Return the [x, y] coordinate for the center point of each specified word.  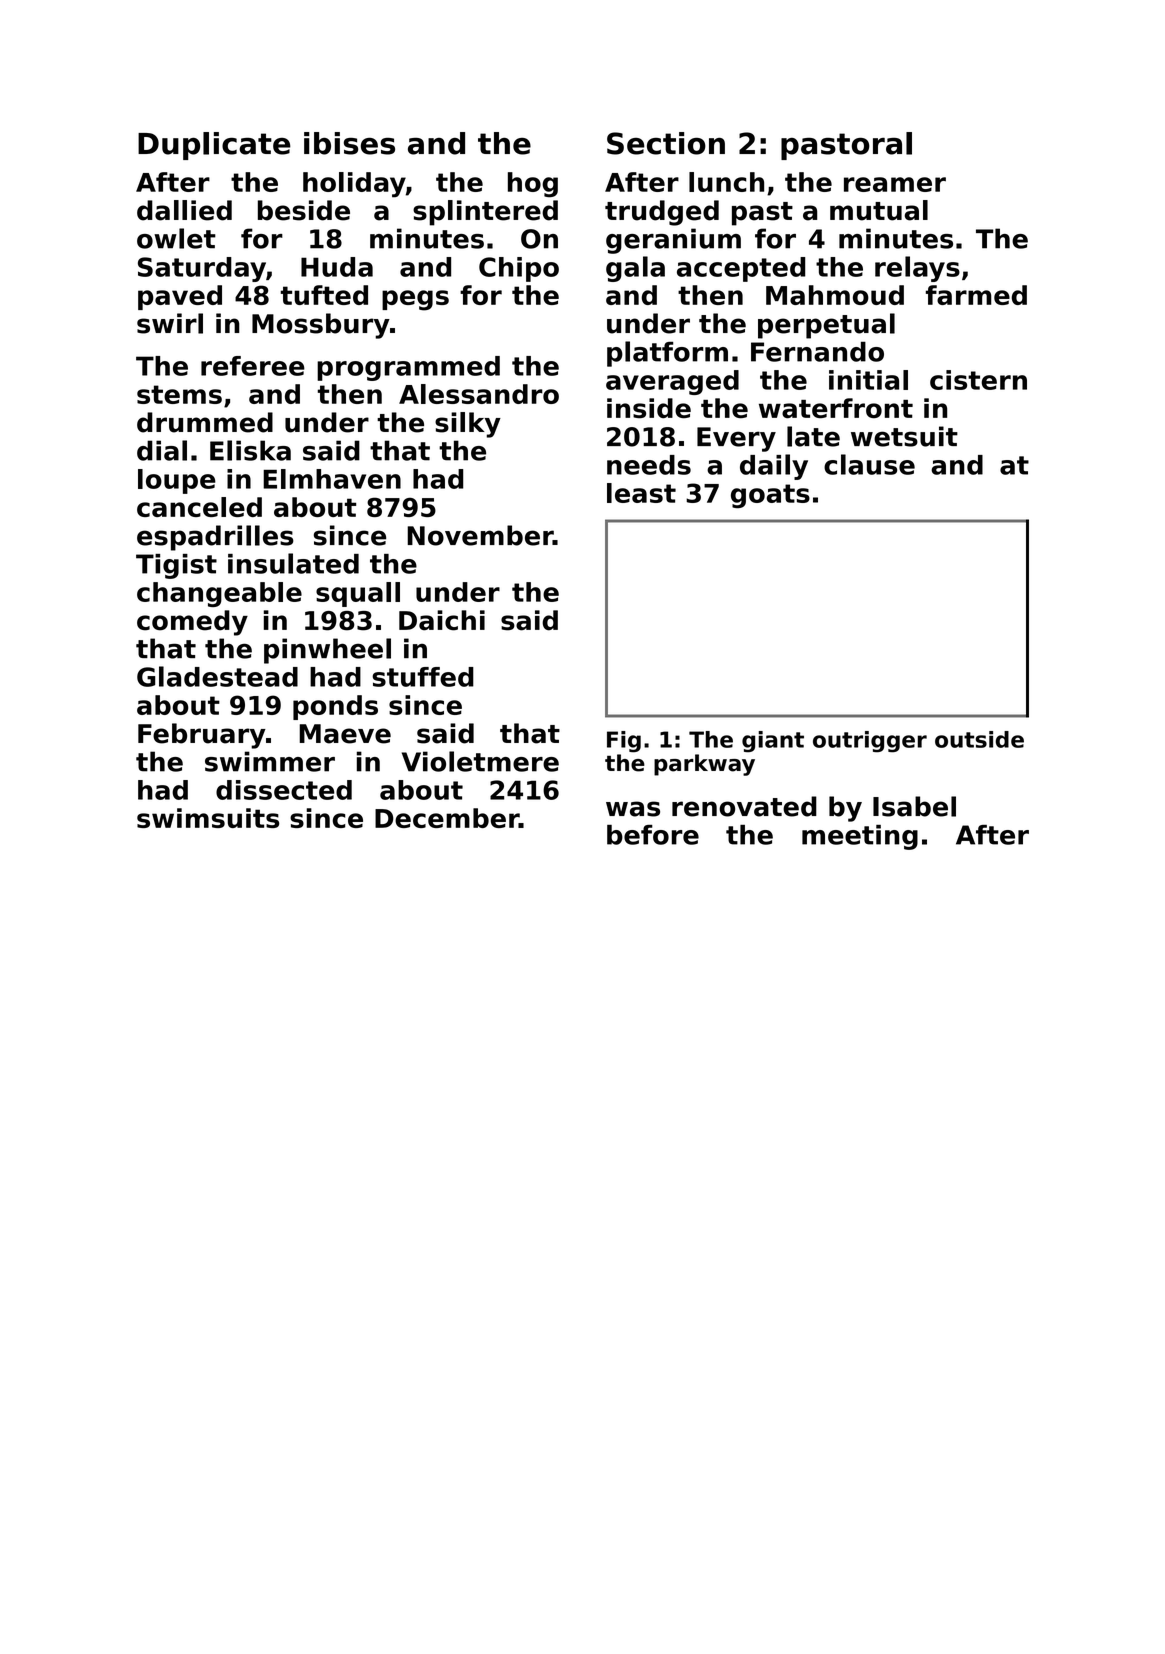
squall [358, 594]
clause [869, 464]
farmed [976, 295]
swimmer [270, 761]
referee [253, 366]
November [480, 535]
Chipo [519, 269]
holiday [354, 185]
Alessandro [479, 394]
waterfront [836, 408]
